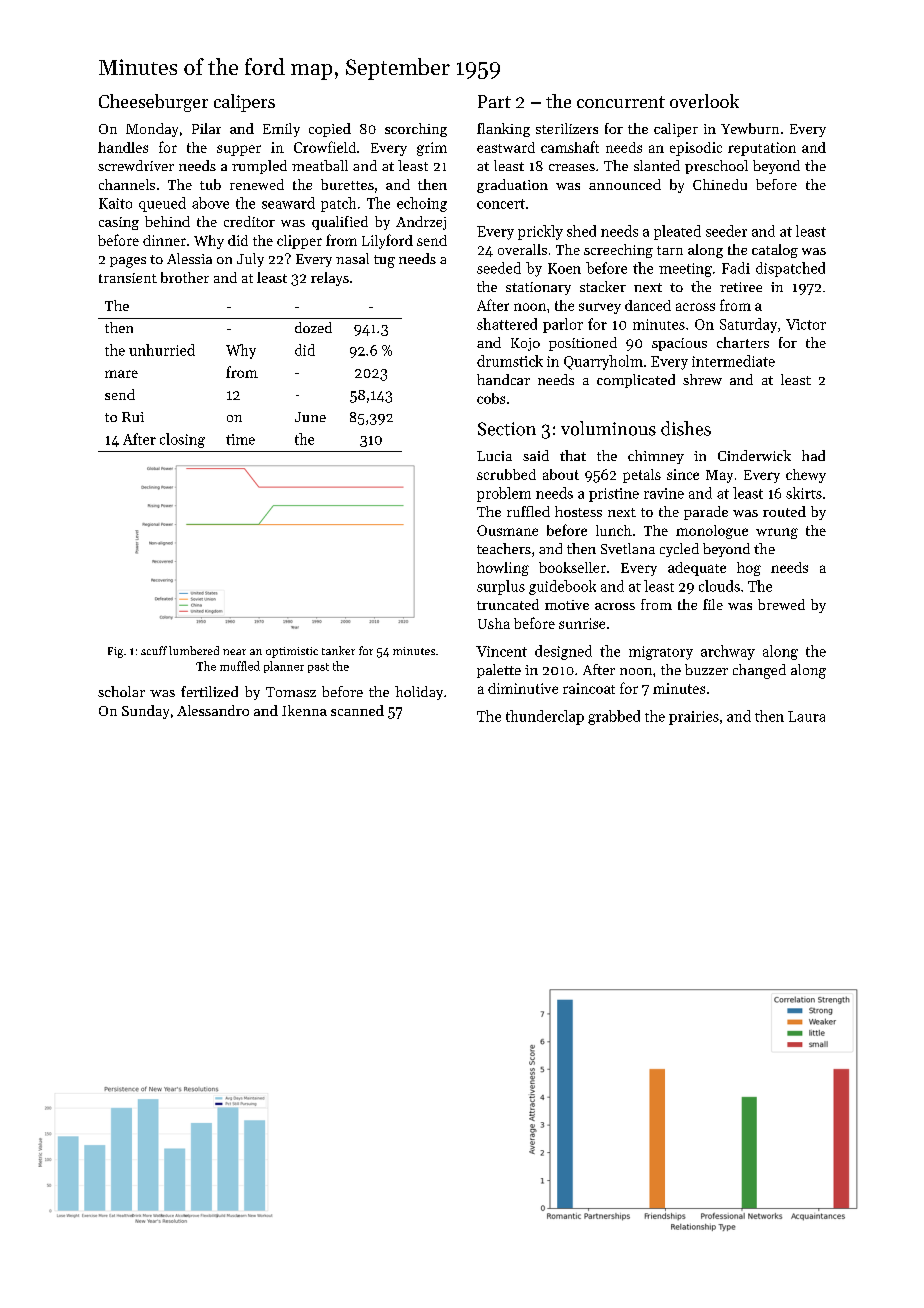  Describe the element at coordinates (503, 379) in the screenshot. I see `handcar` at that location.
